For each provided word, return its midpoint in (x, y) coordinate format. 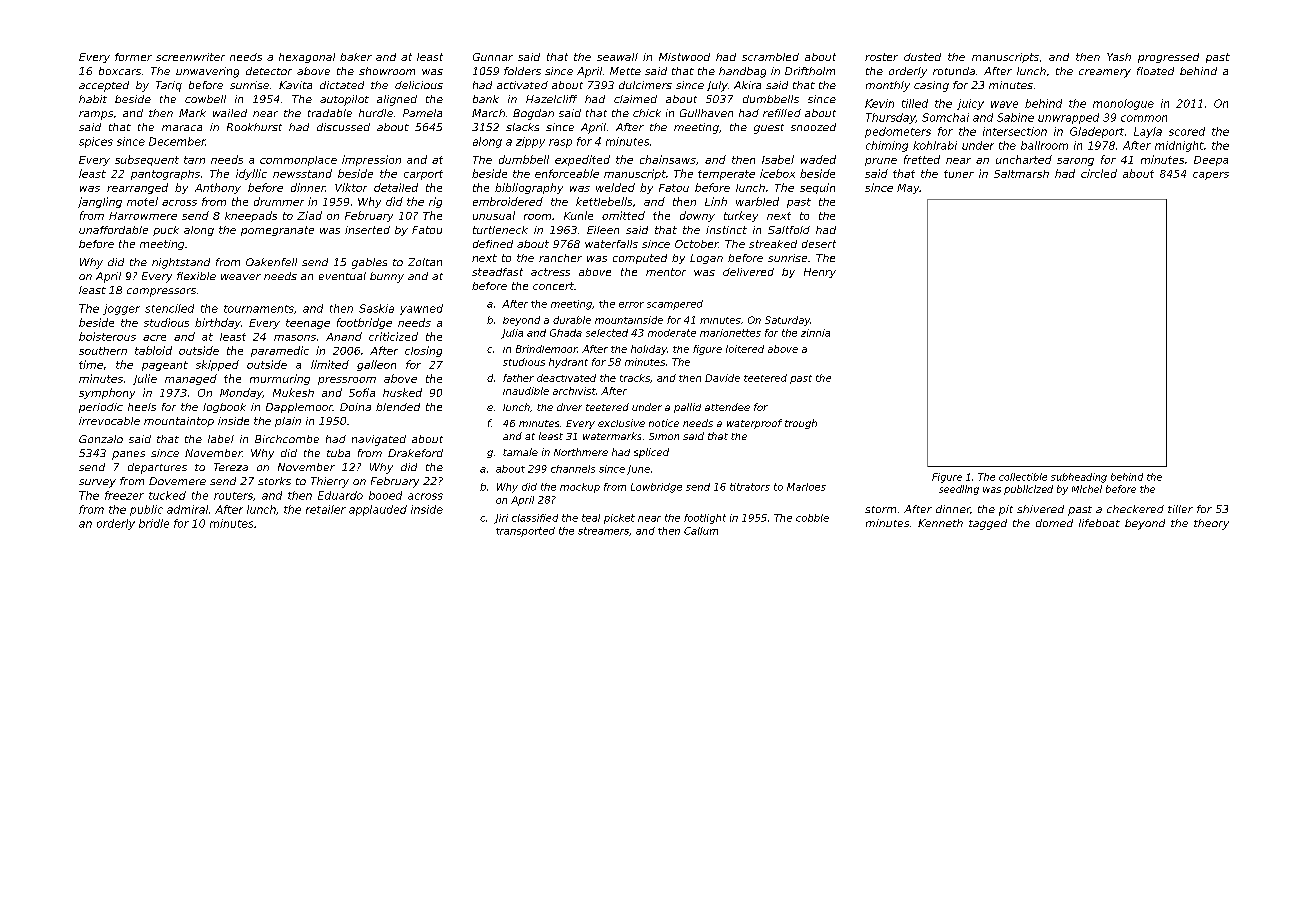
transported (525, 532)
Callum (701, 531)
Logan (706, 259)
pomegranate (277, 231)
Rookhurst (254, 127)
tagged (988, 524)
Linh (716, 201)
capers (1211, 176)
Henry (820, 273)
